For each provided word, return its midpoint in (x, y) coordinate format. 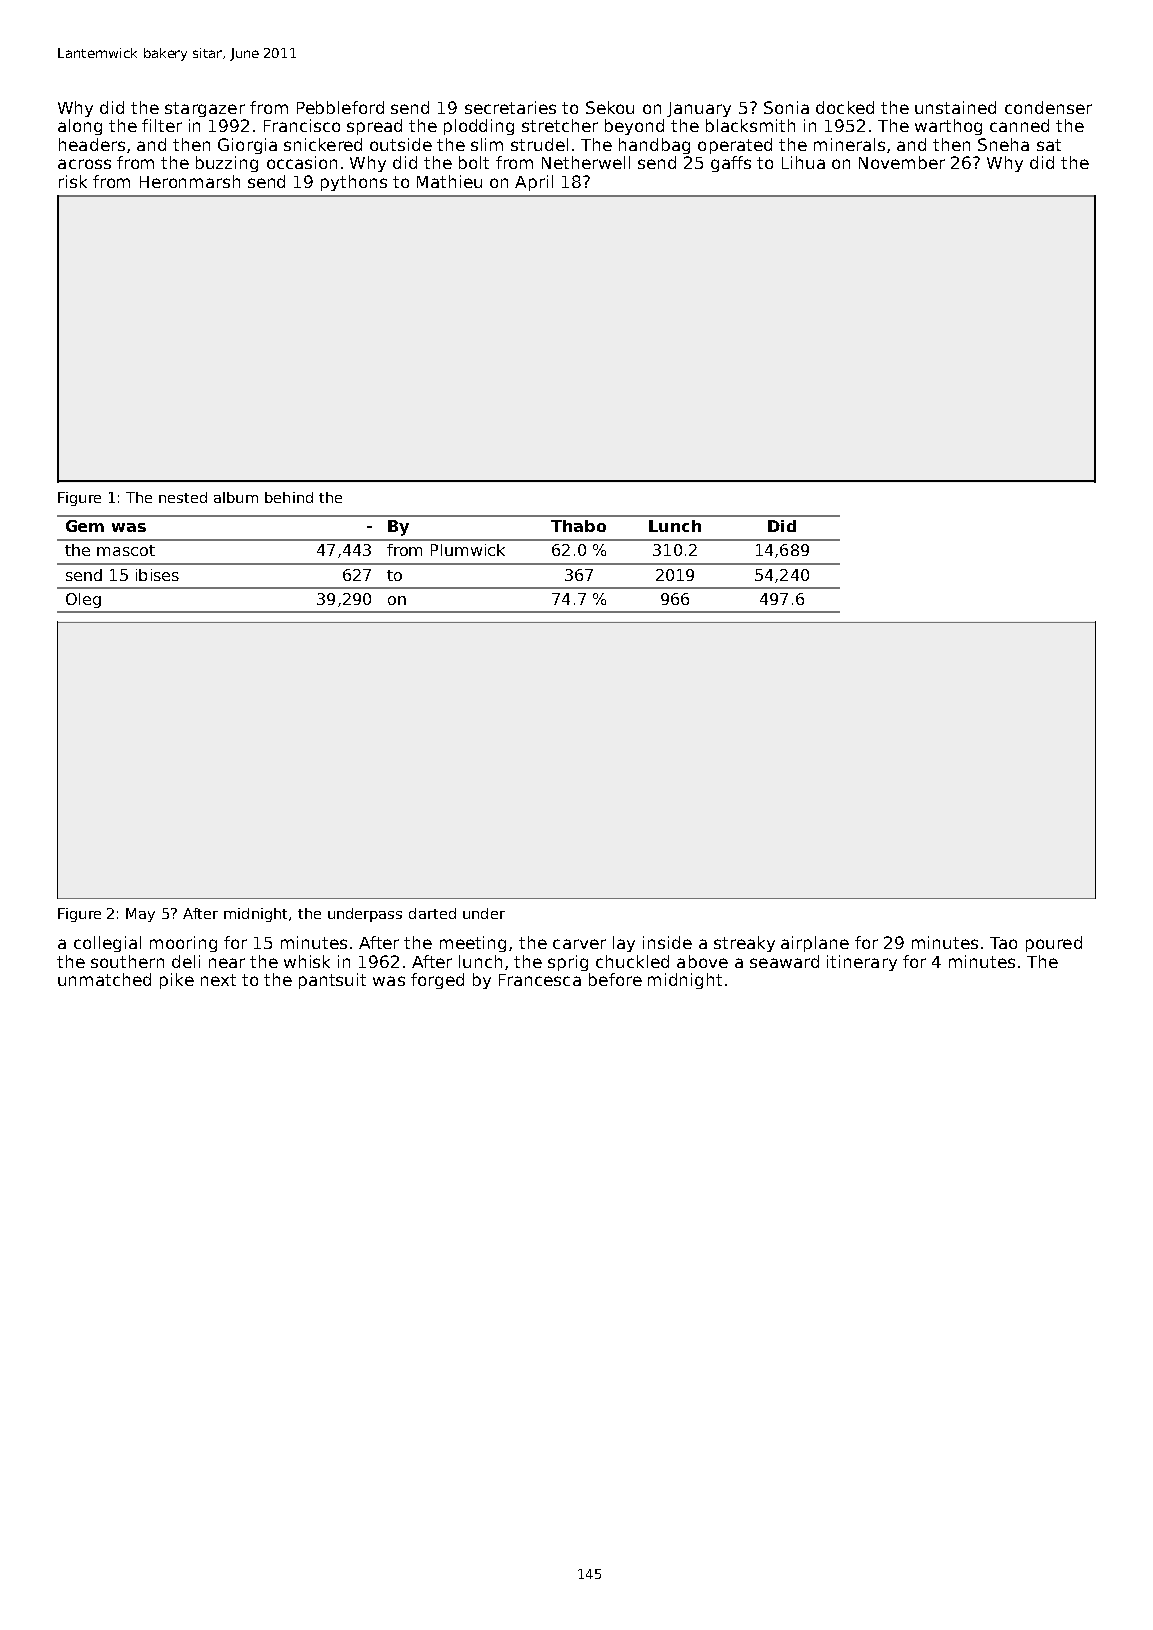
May (140, 915)
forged (437, 981)
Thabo (578, 526)
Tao (1003, 943)
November (902, 162)
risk (73, 181)
